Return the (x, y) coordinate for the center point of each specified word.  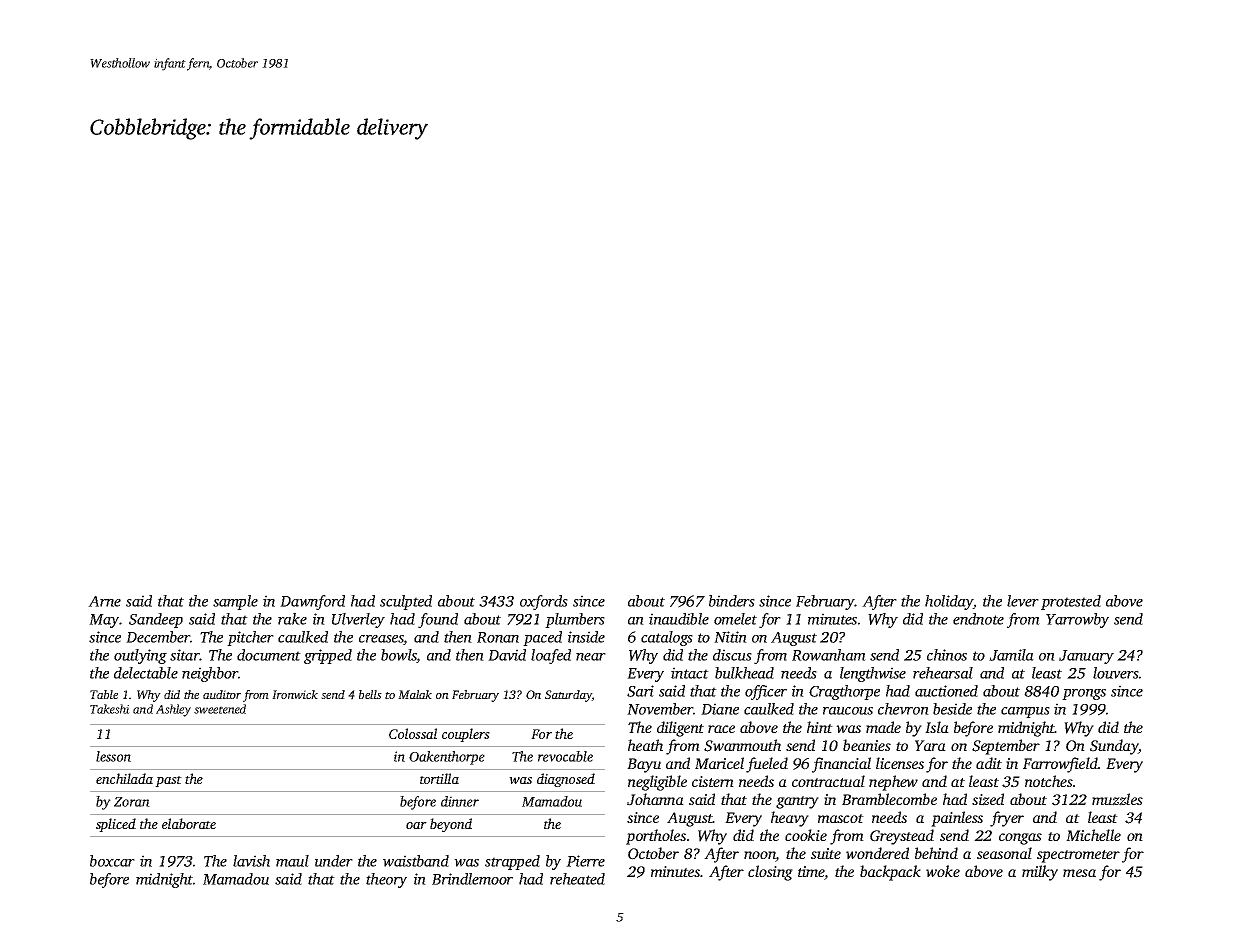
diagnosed (566, 780)
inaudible (679, 619)
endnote (978, 619)
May (104, 621)
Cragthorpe (844, 692)
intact (690, 673)
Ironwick (295, 694)
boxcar (112, 861)
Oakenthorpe (447, 758)
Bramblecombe (889, 799)
